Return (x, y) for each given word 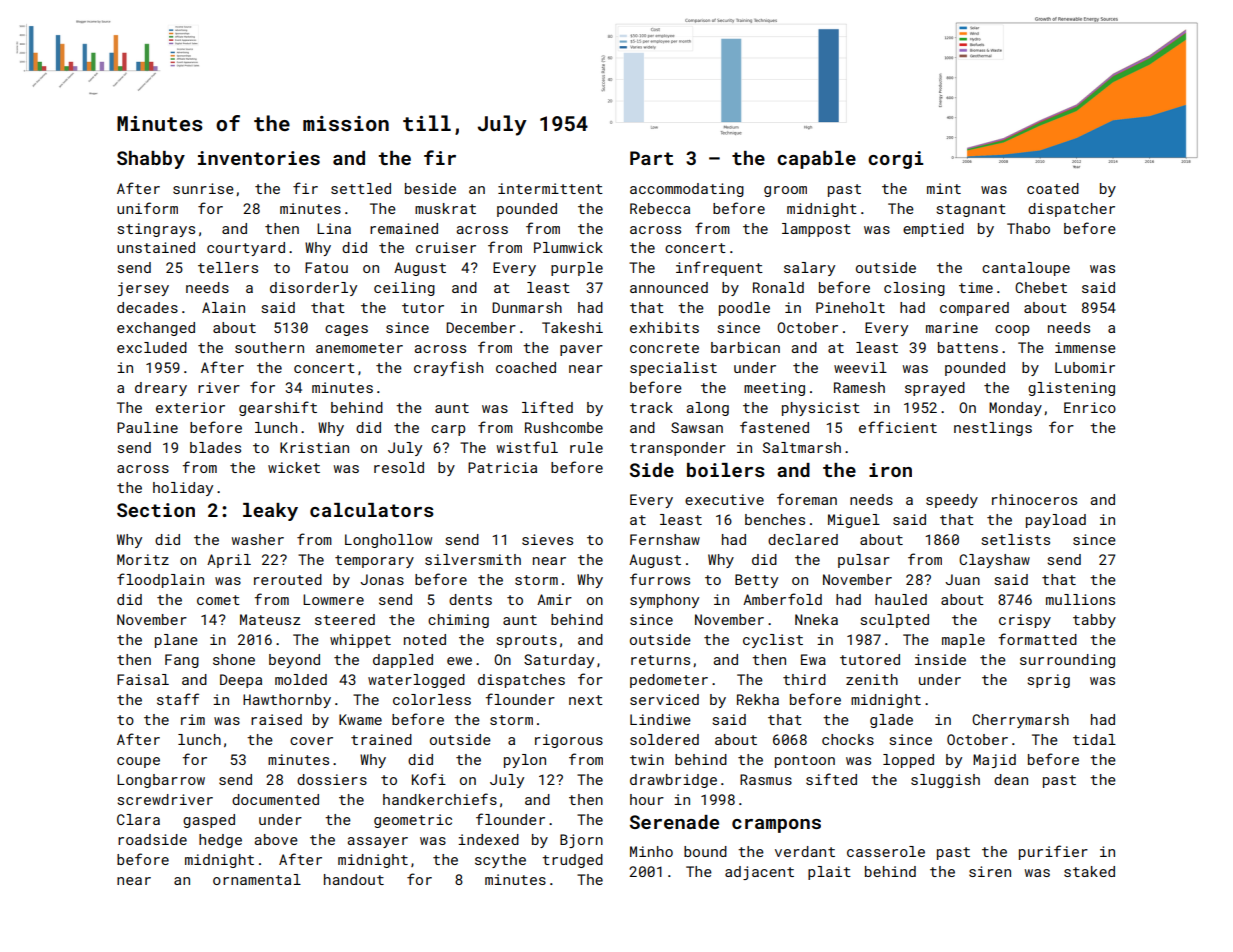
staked (1089, 871)
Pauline (147, 427)
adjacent (759, 873)
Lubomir (1085, 367)
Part (651, 158)
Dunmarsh (527, 307)
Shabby (151, 160)
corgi (895, 160)
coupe (138, 762)
